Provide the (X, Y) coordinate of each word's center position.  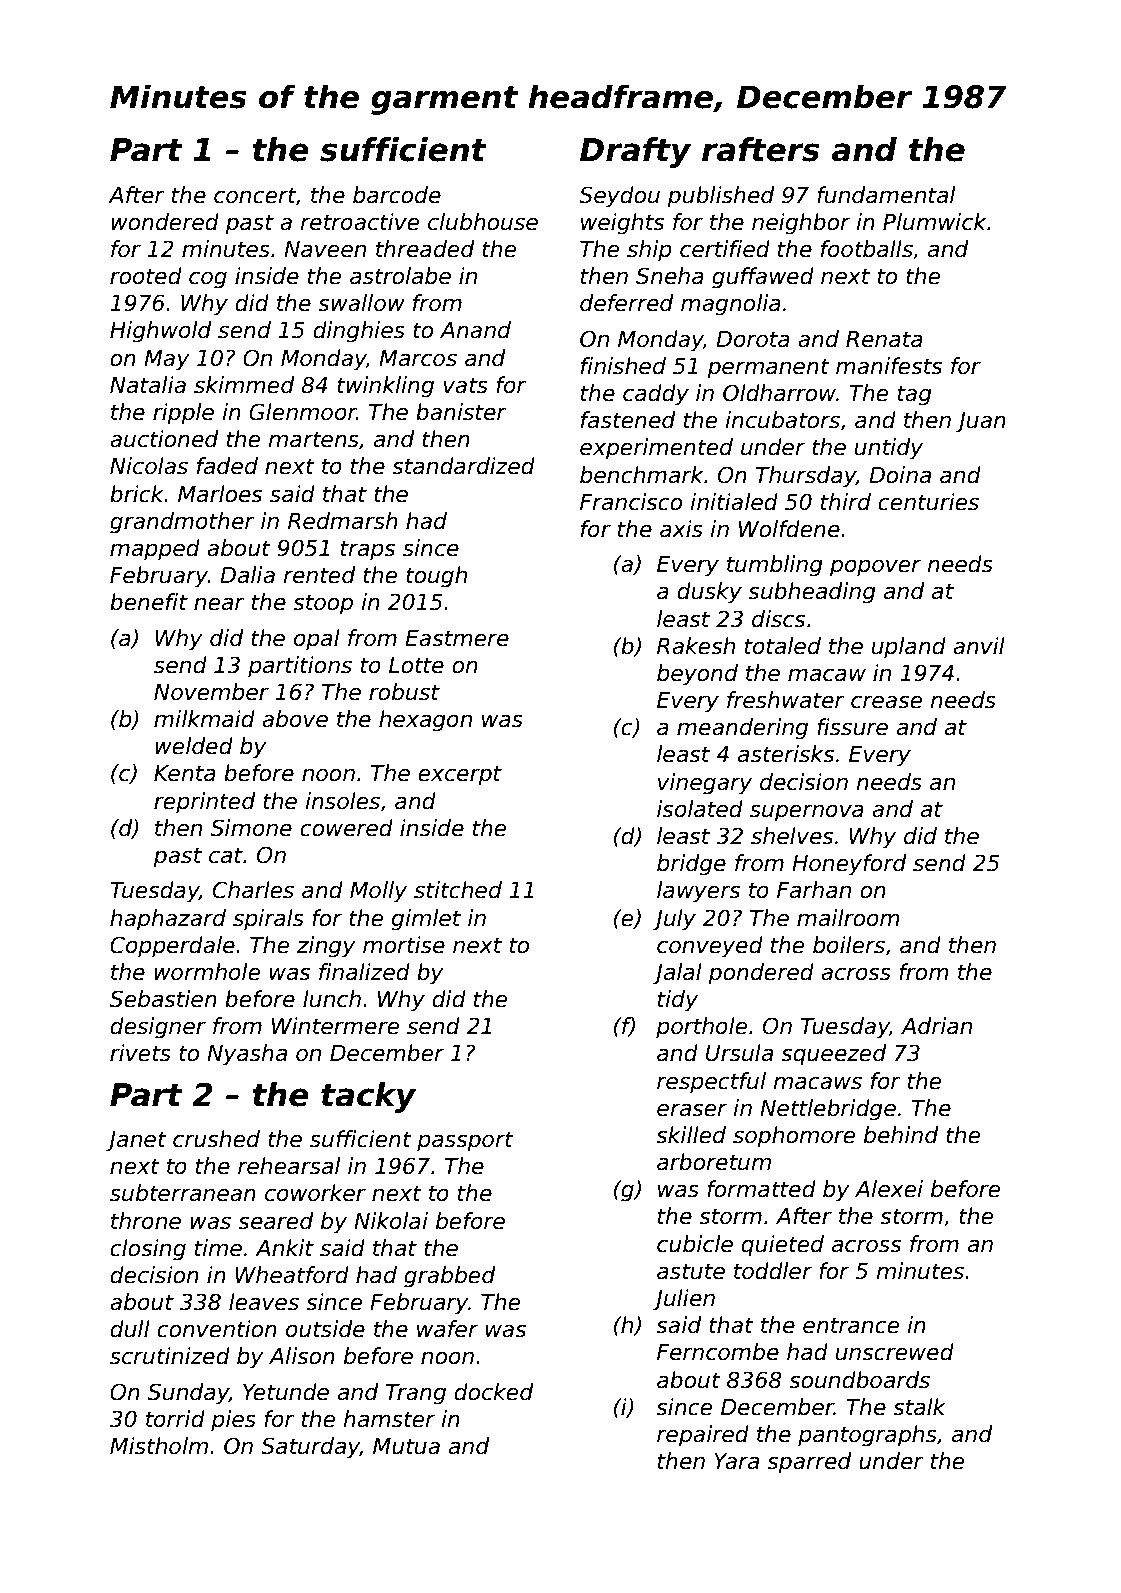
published (721, 197)
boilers (849, 945)
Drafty (635, 152)
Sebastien (163, 999)
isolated (700, 809)
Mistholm (159, 1446)
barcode (397, 195)
